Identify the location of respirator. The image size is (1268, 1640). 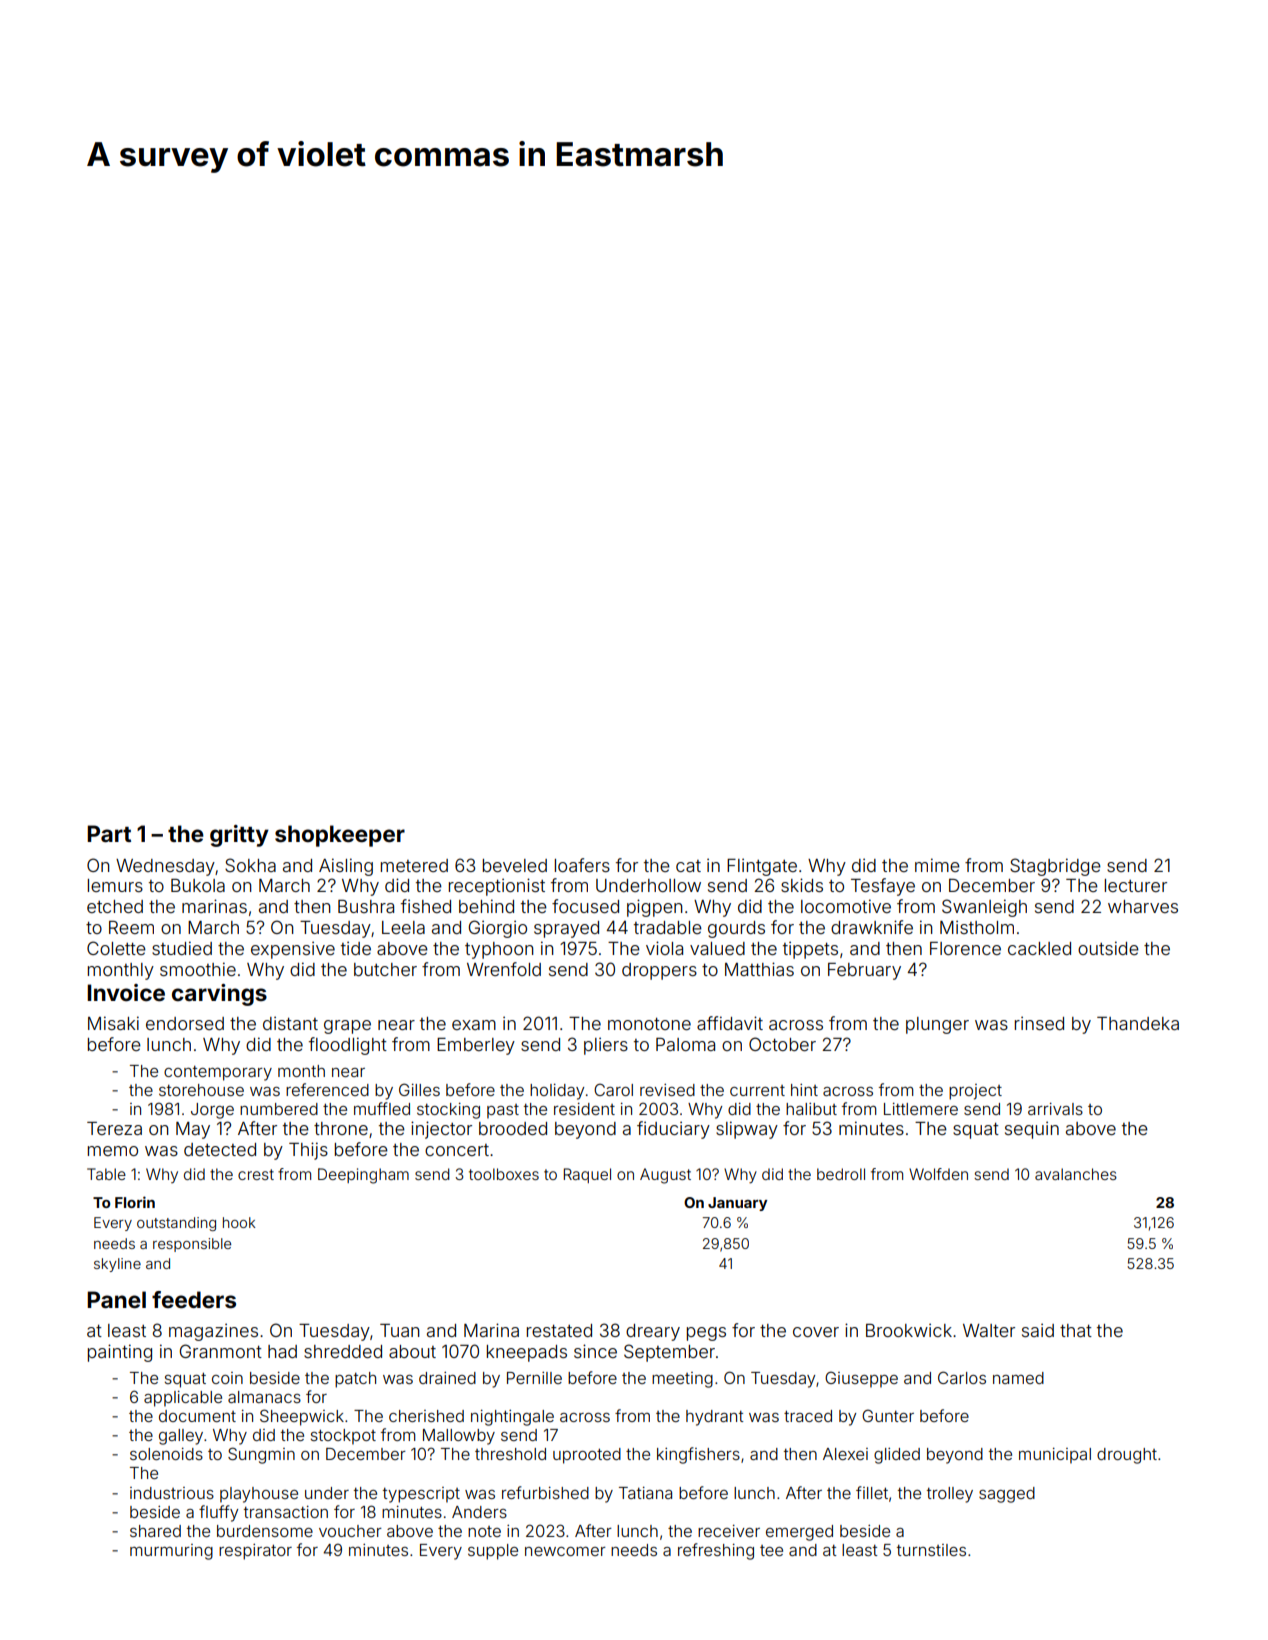
(255, 1552).
